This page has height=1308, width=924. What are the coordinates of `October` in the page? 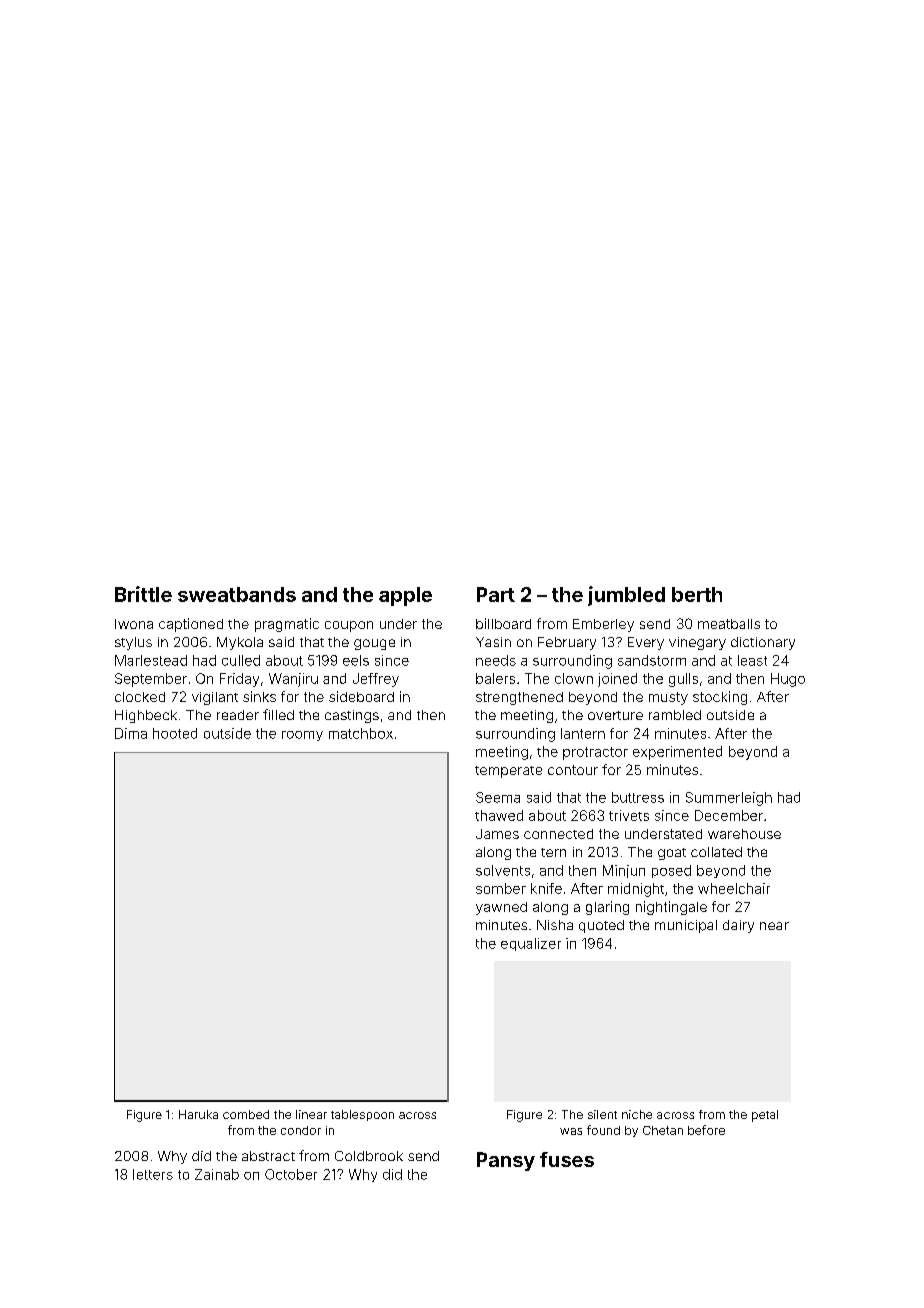 It's located at (291, 1174).
